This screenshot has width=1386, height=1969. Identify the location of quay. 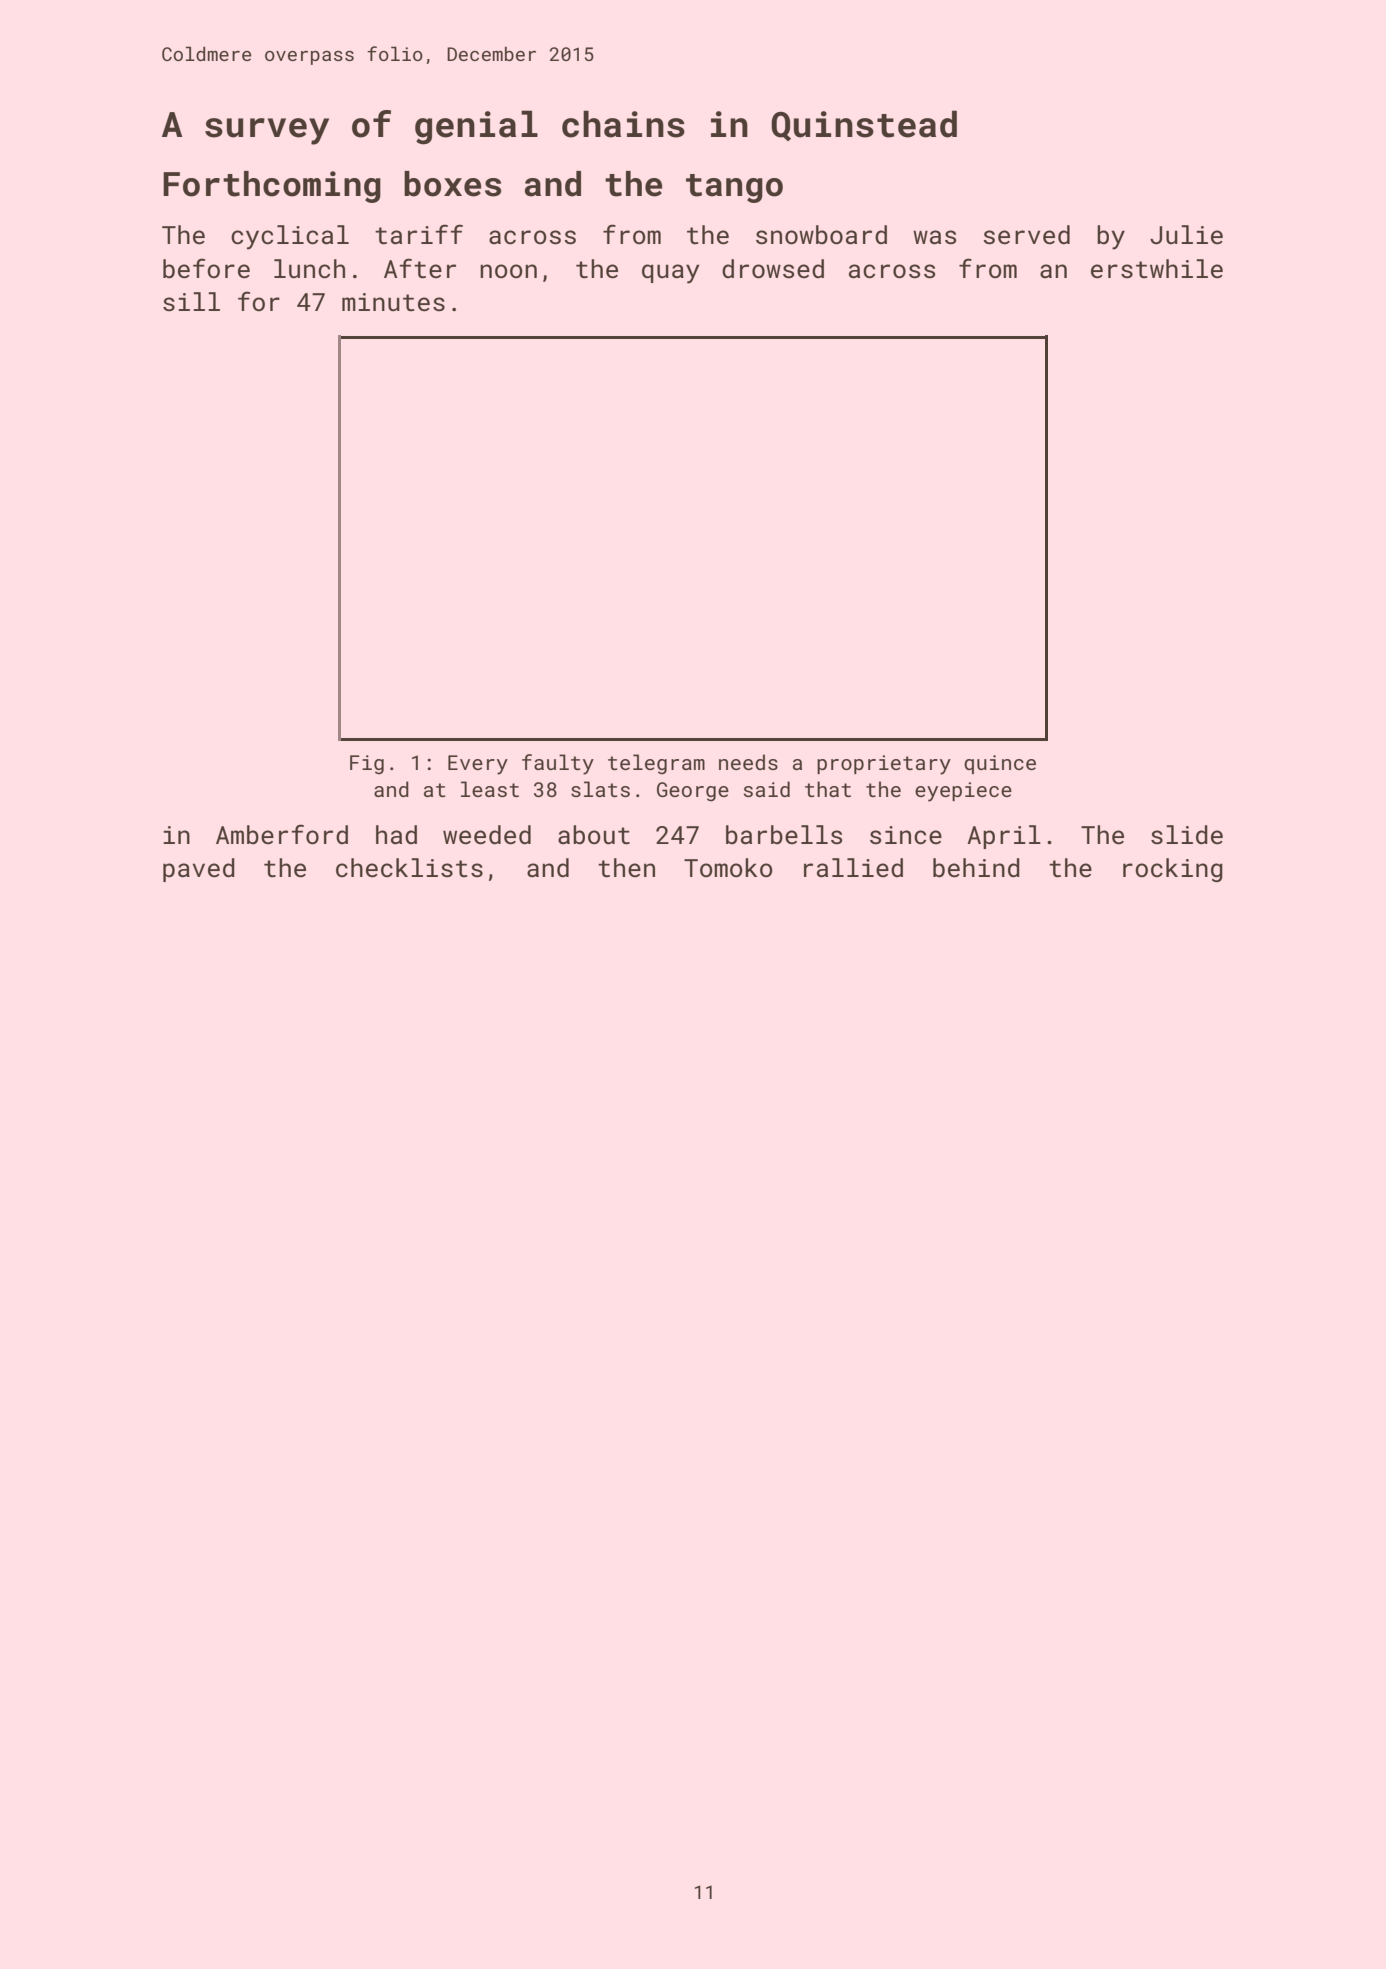
(671, 274).
